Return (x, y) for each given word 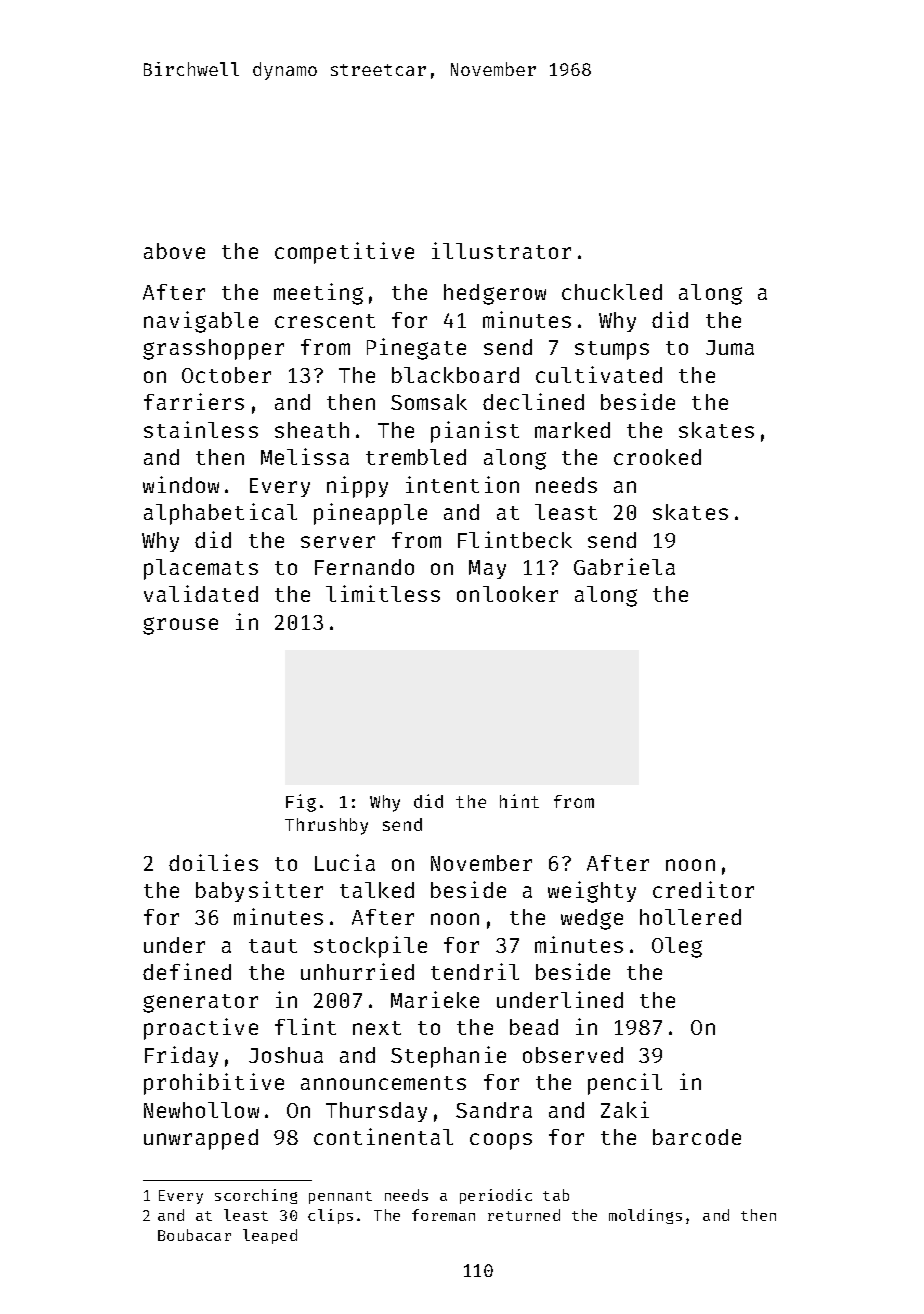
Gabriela (624, 566)
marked (572, 430)
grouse (180, 626)
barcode (697, 1137)
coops (501, 1141)
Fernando (364, 567)
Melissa (305, 456)
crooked (657, 457)
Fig (301, 803)
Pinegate (416, 349)
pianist (475, 432)
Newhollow (201, 1110)
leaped (270, 1236)
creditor (703, 889)
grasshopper (213, 349)
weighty (592, 892)
